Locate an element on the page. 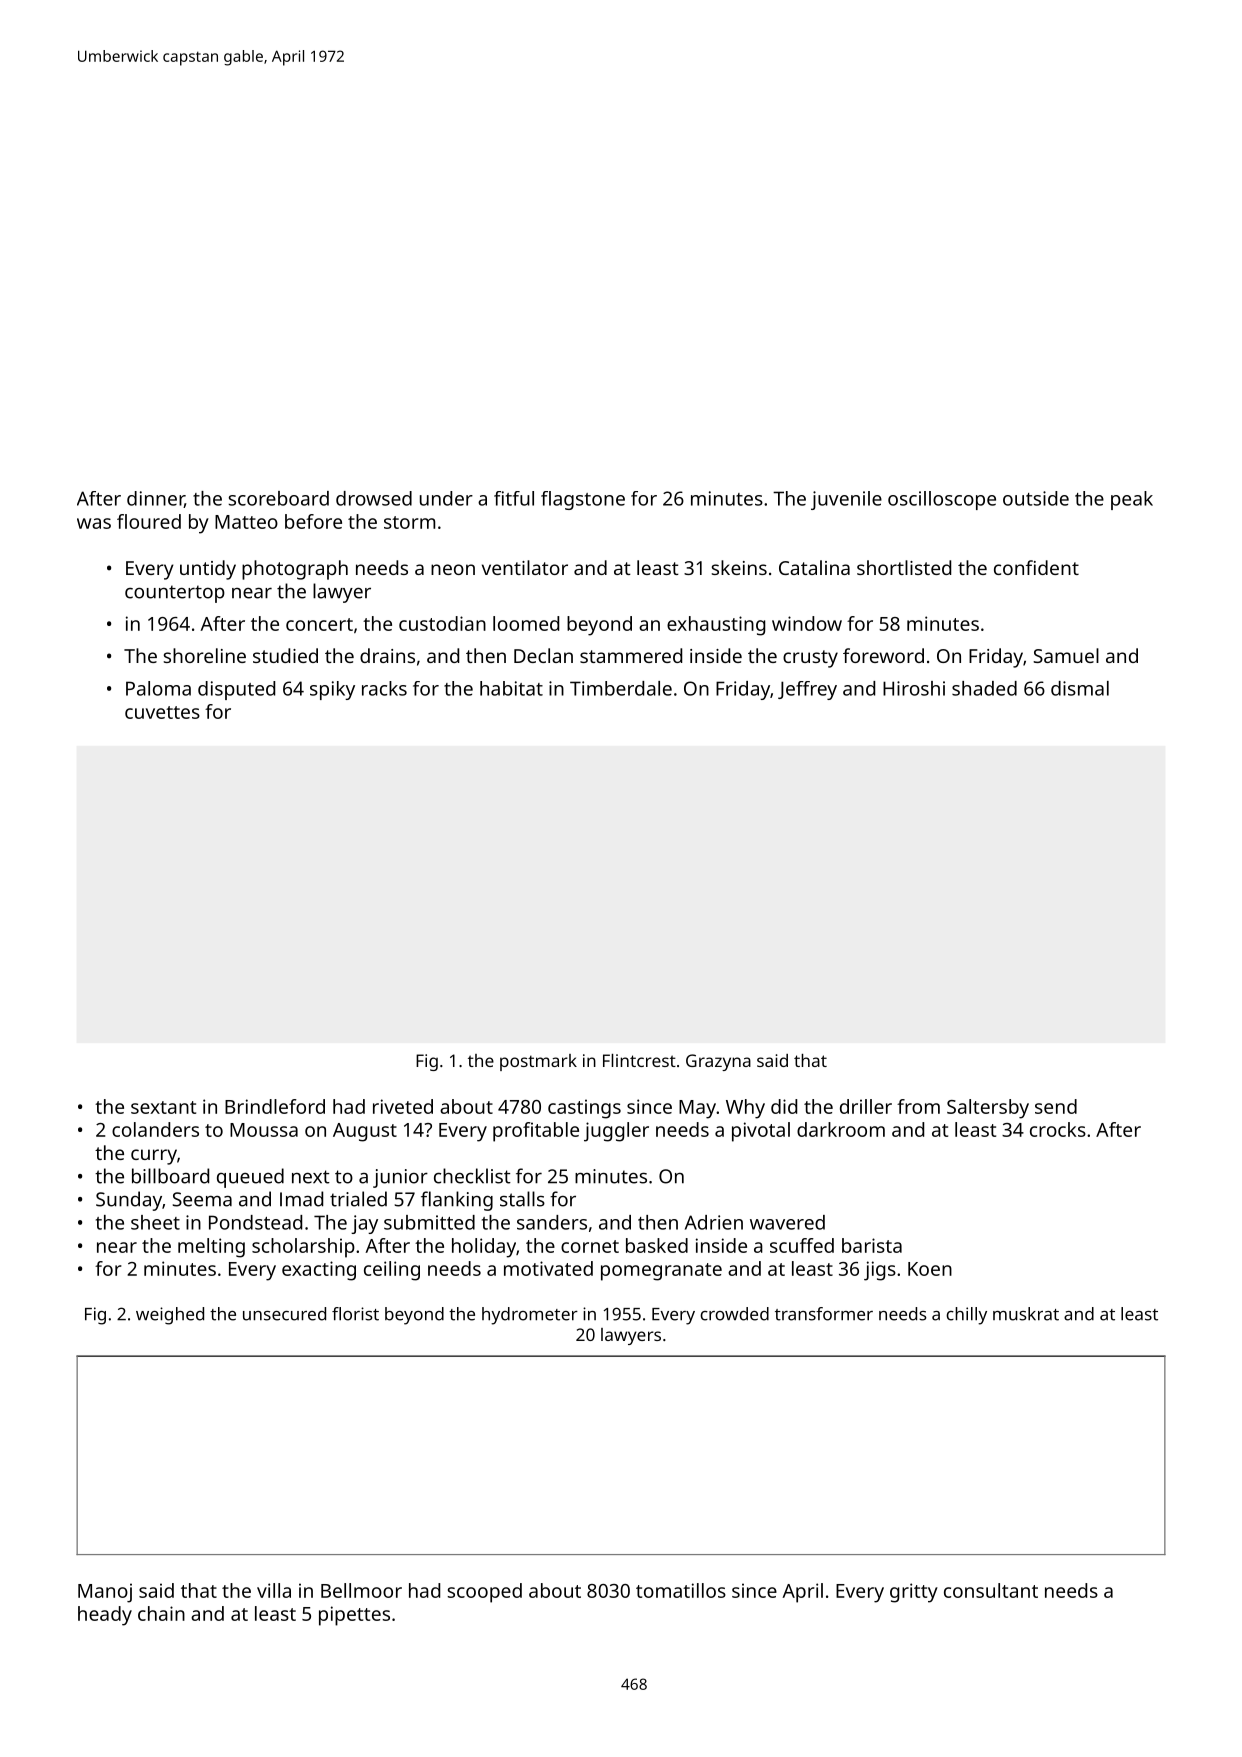 The image size is (1242, 1757). Manoj is located at coordinates (105, 1593).
